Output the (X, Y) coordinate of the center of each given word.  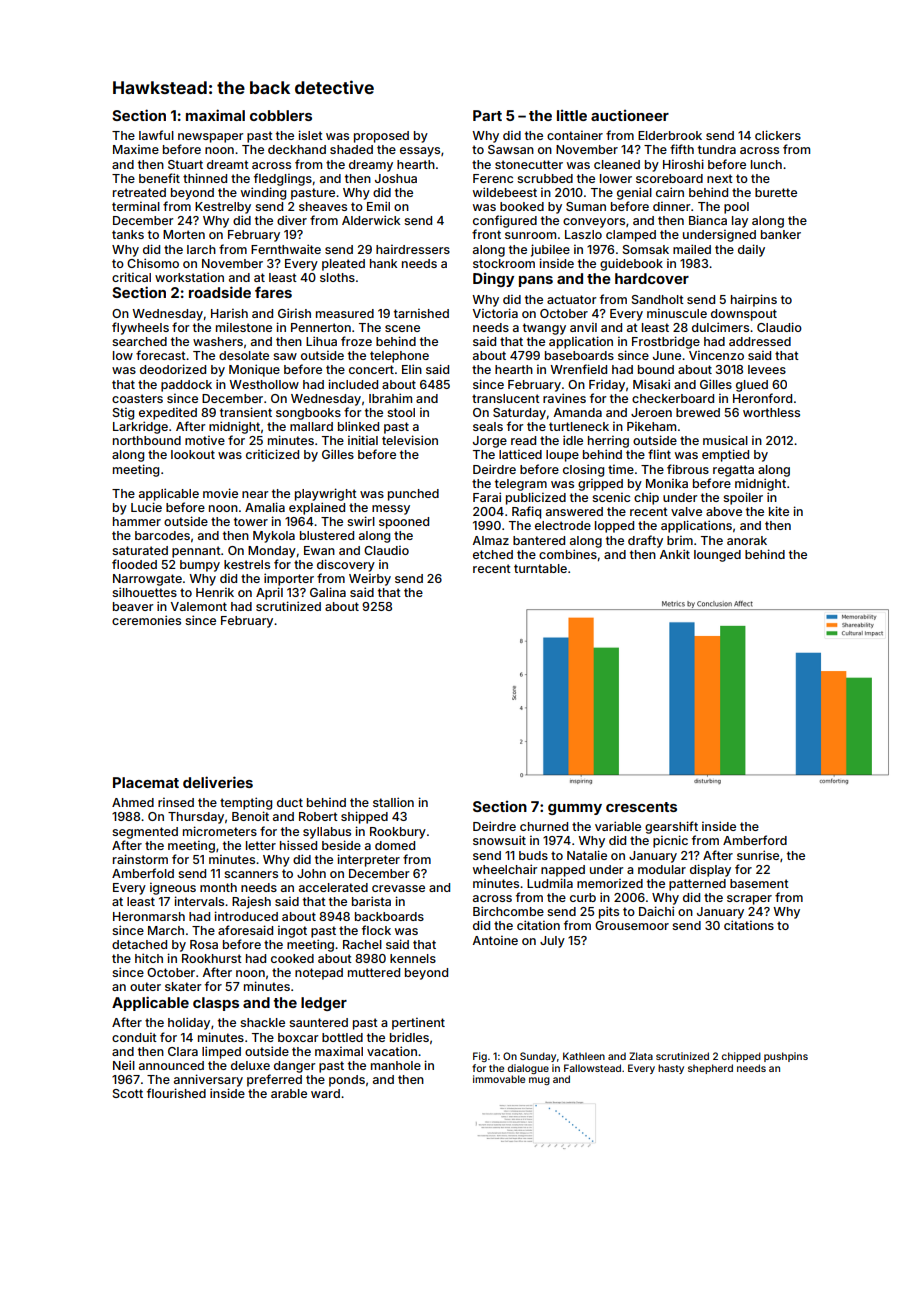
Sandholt (658, 299)
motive (205, 440)
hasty (671, 1069)
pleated (343, 265)
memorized (610, 883)
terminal (136, 206)
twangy (544, 329)
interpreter (368, 860)
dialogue (528, 1069)
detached (139, 944)
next (720, 178)
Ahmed (133, 802)
